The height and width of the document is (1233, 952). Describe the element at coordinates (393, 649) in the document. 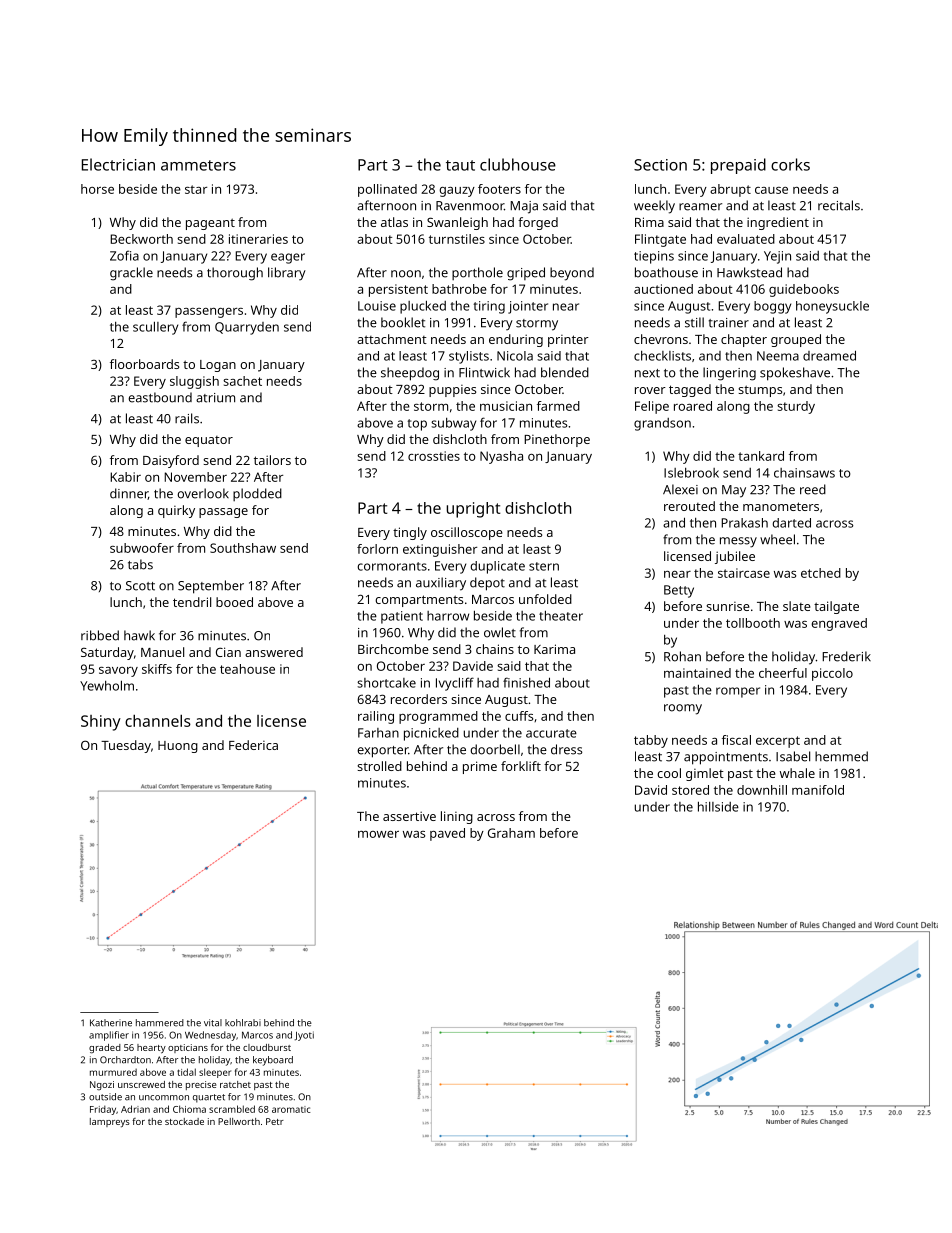

I see `Birchcombe` at that location.
